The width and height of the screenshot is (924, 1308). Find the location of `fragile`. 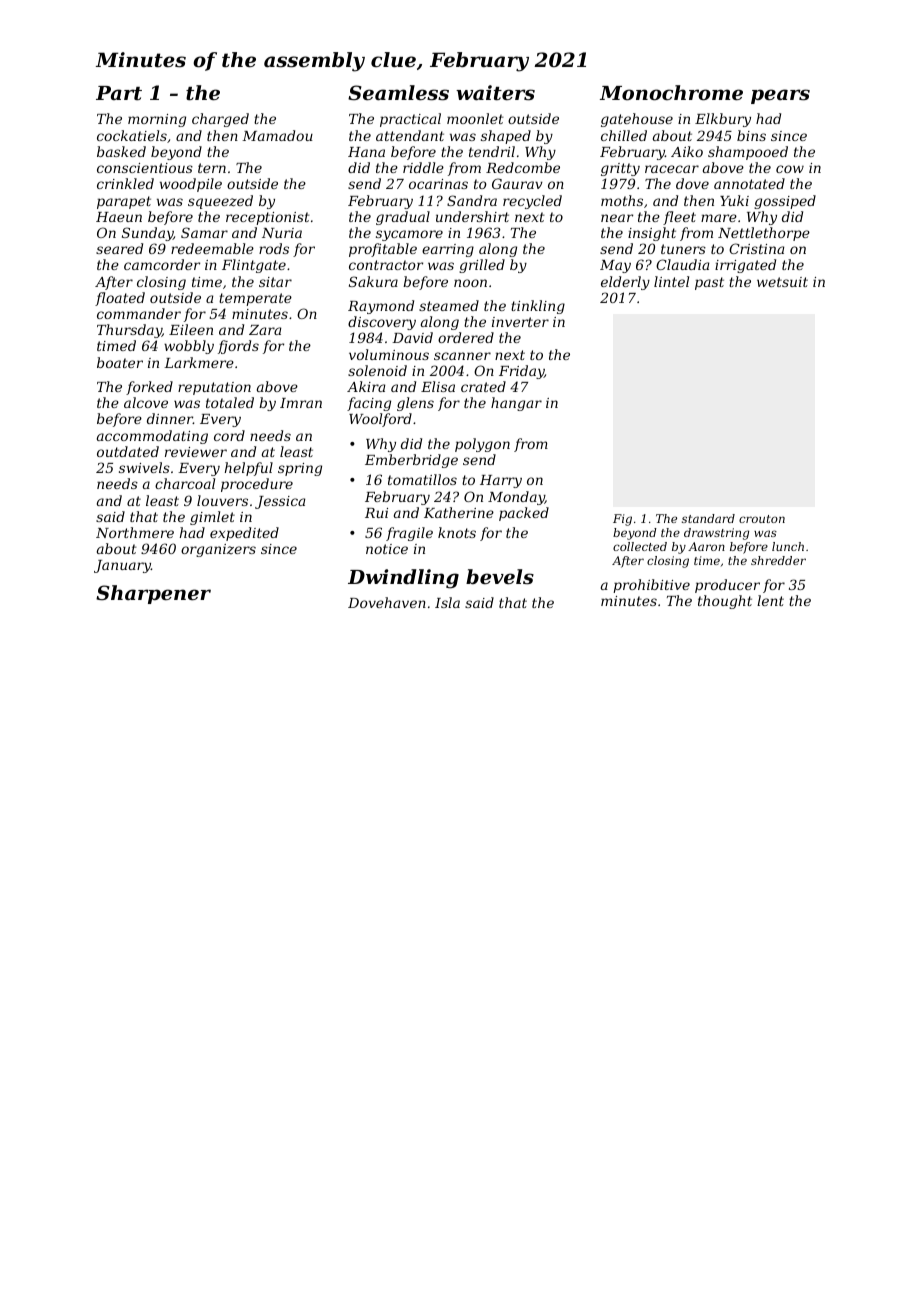

fragile is located at coordinates (409, 534).
